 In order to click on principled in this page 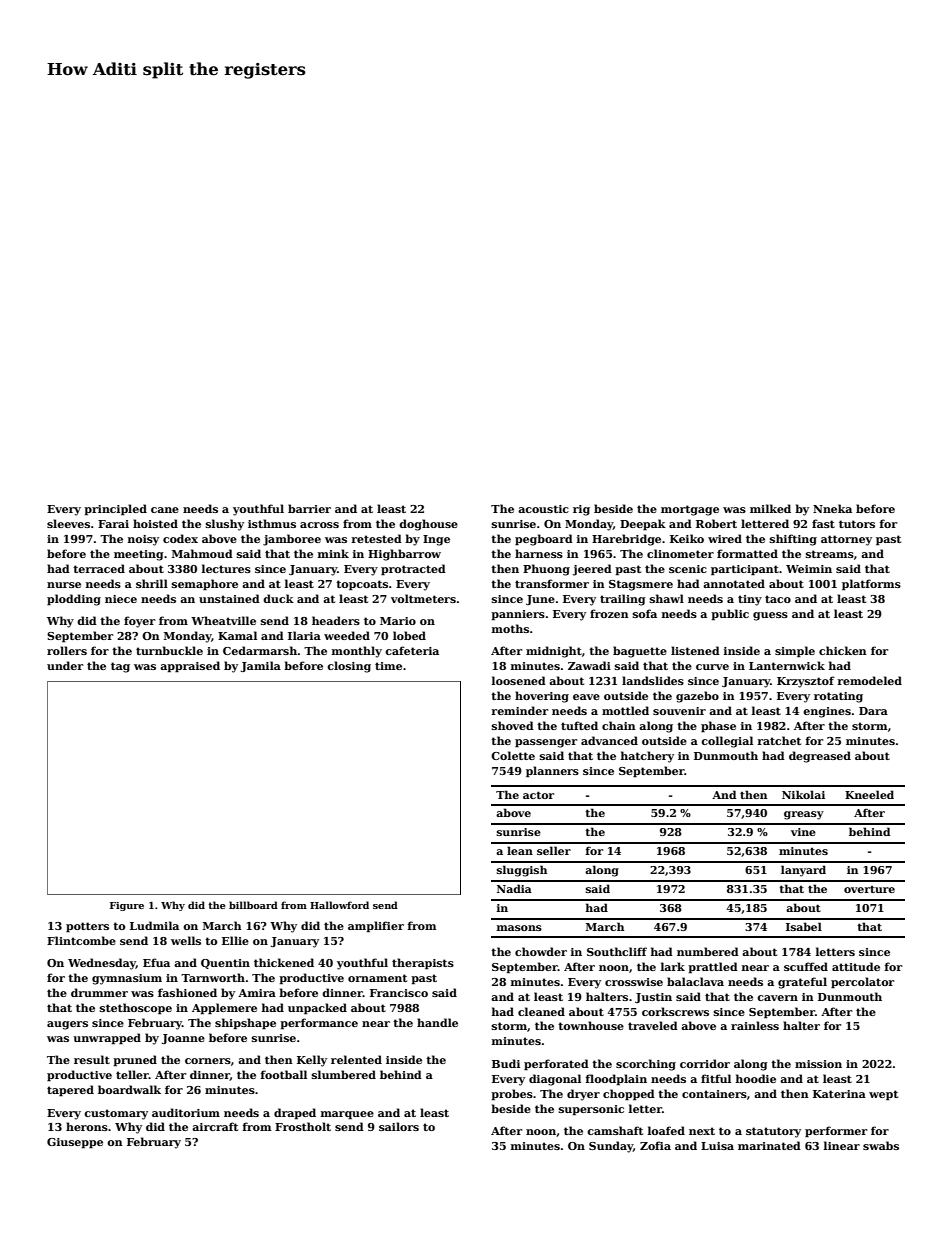, I will do `click(115, 510)`.
